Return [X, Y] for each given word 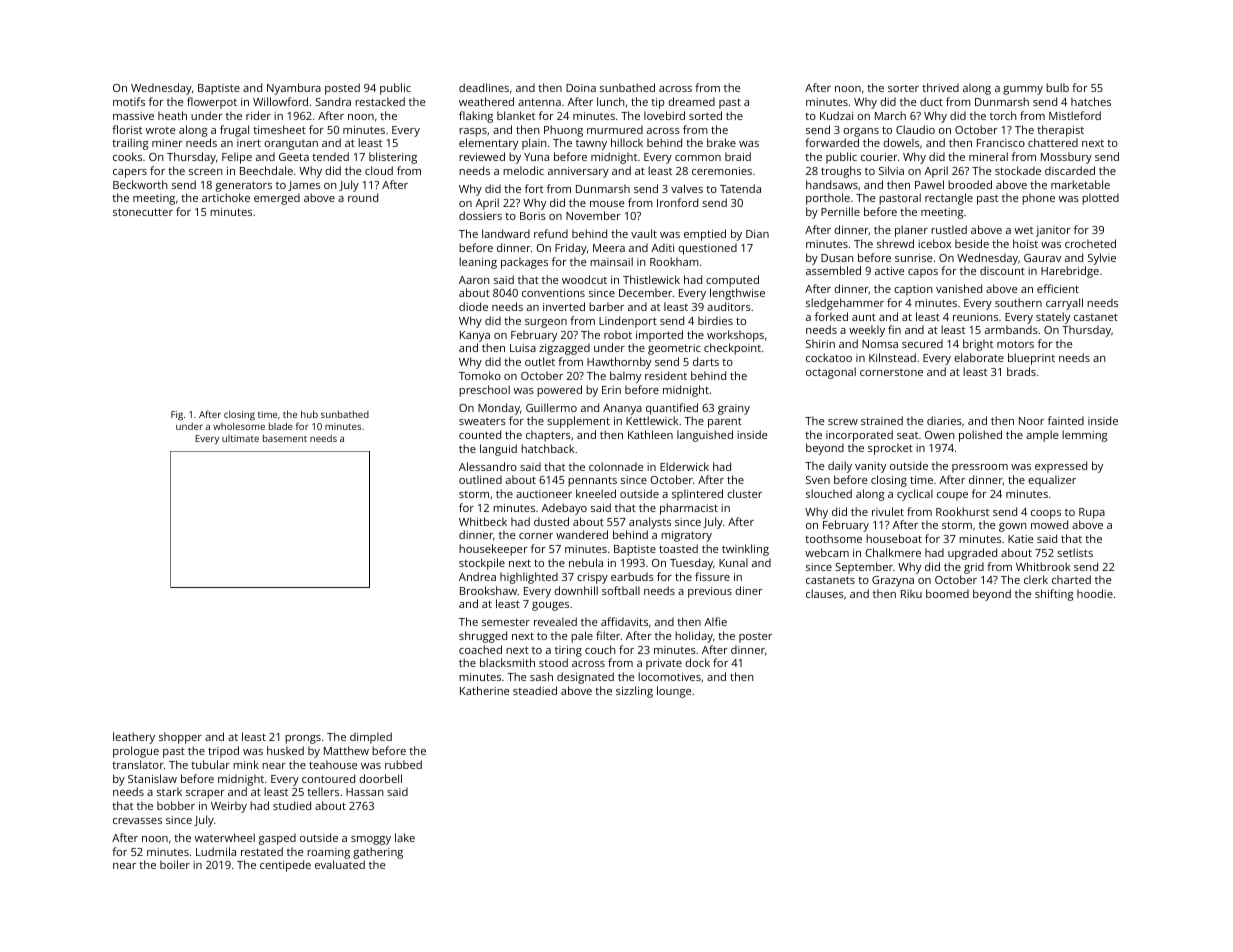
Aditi [662, 247]
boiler [175, 864]
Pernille [840, 211]
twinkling [745, 550]
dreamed [691, 101]
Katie [1020, 539]
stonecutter [143, 212]
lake [405, 837]
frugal [234, 131]
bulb [1057, 87]
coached [480, 649]
